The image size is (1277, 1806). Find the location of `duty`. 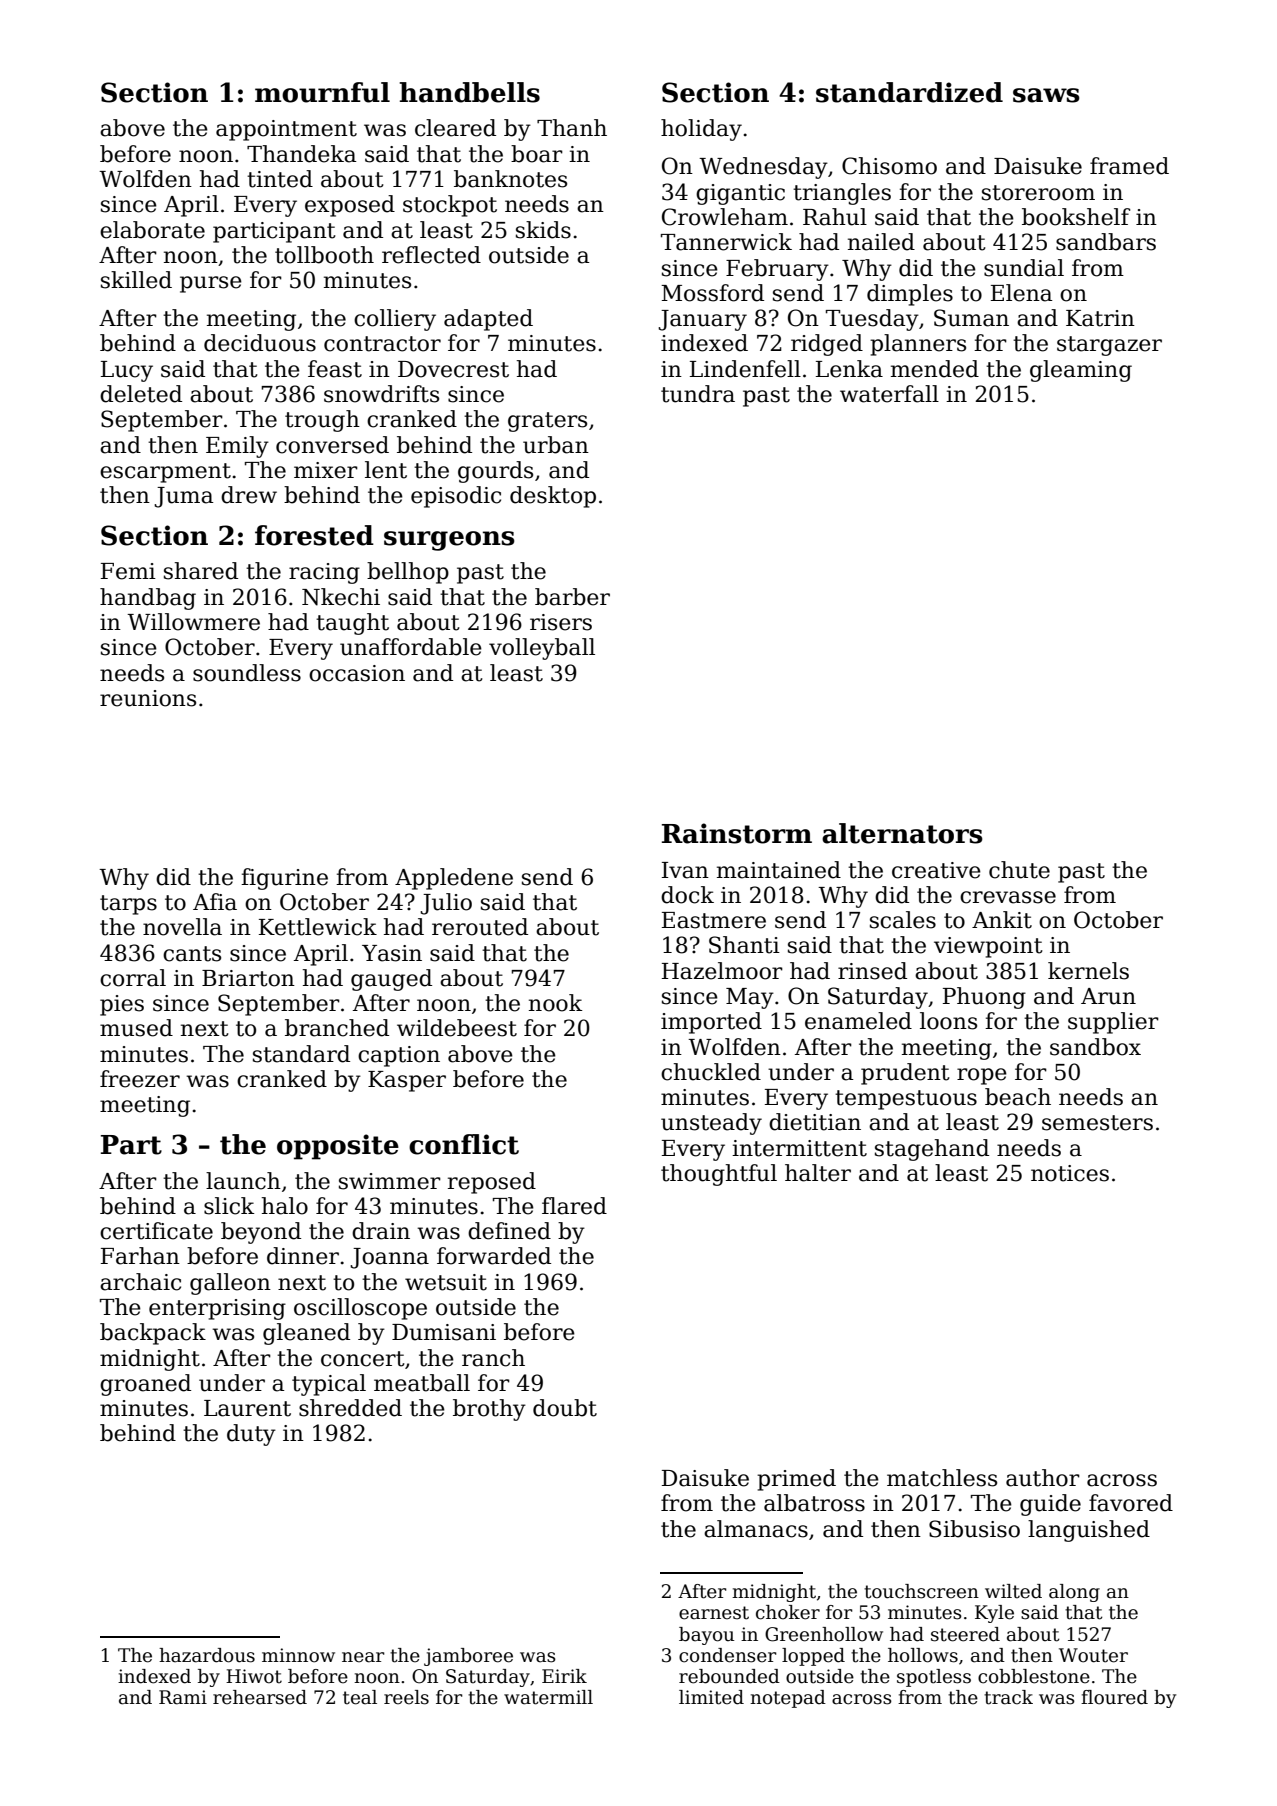

duty is located at coordinates (251, 1435).
